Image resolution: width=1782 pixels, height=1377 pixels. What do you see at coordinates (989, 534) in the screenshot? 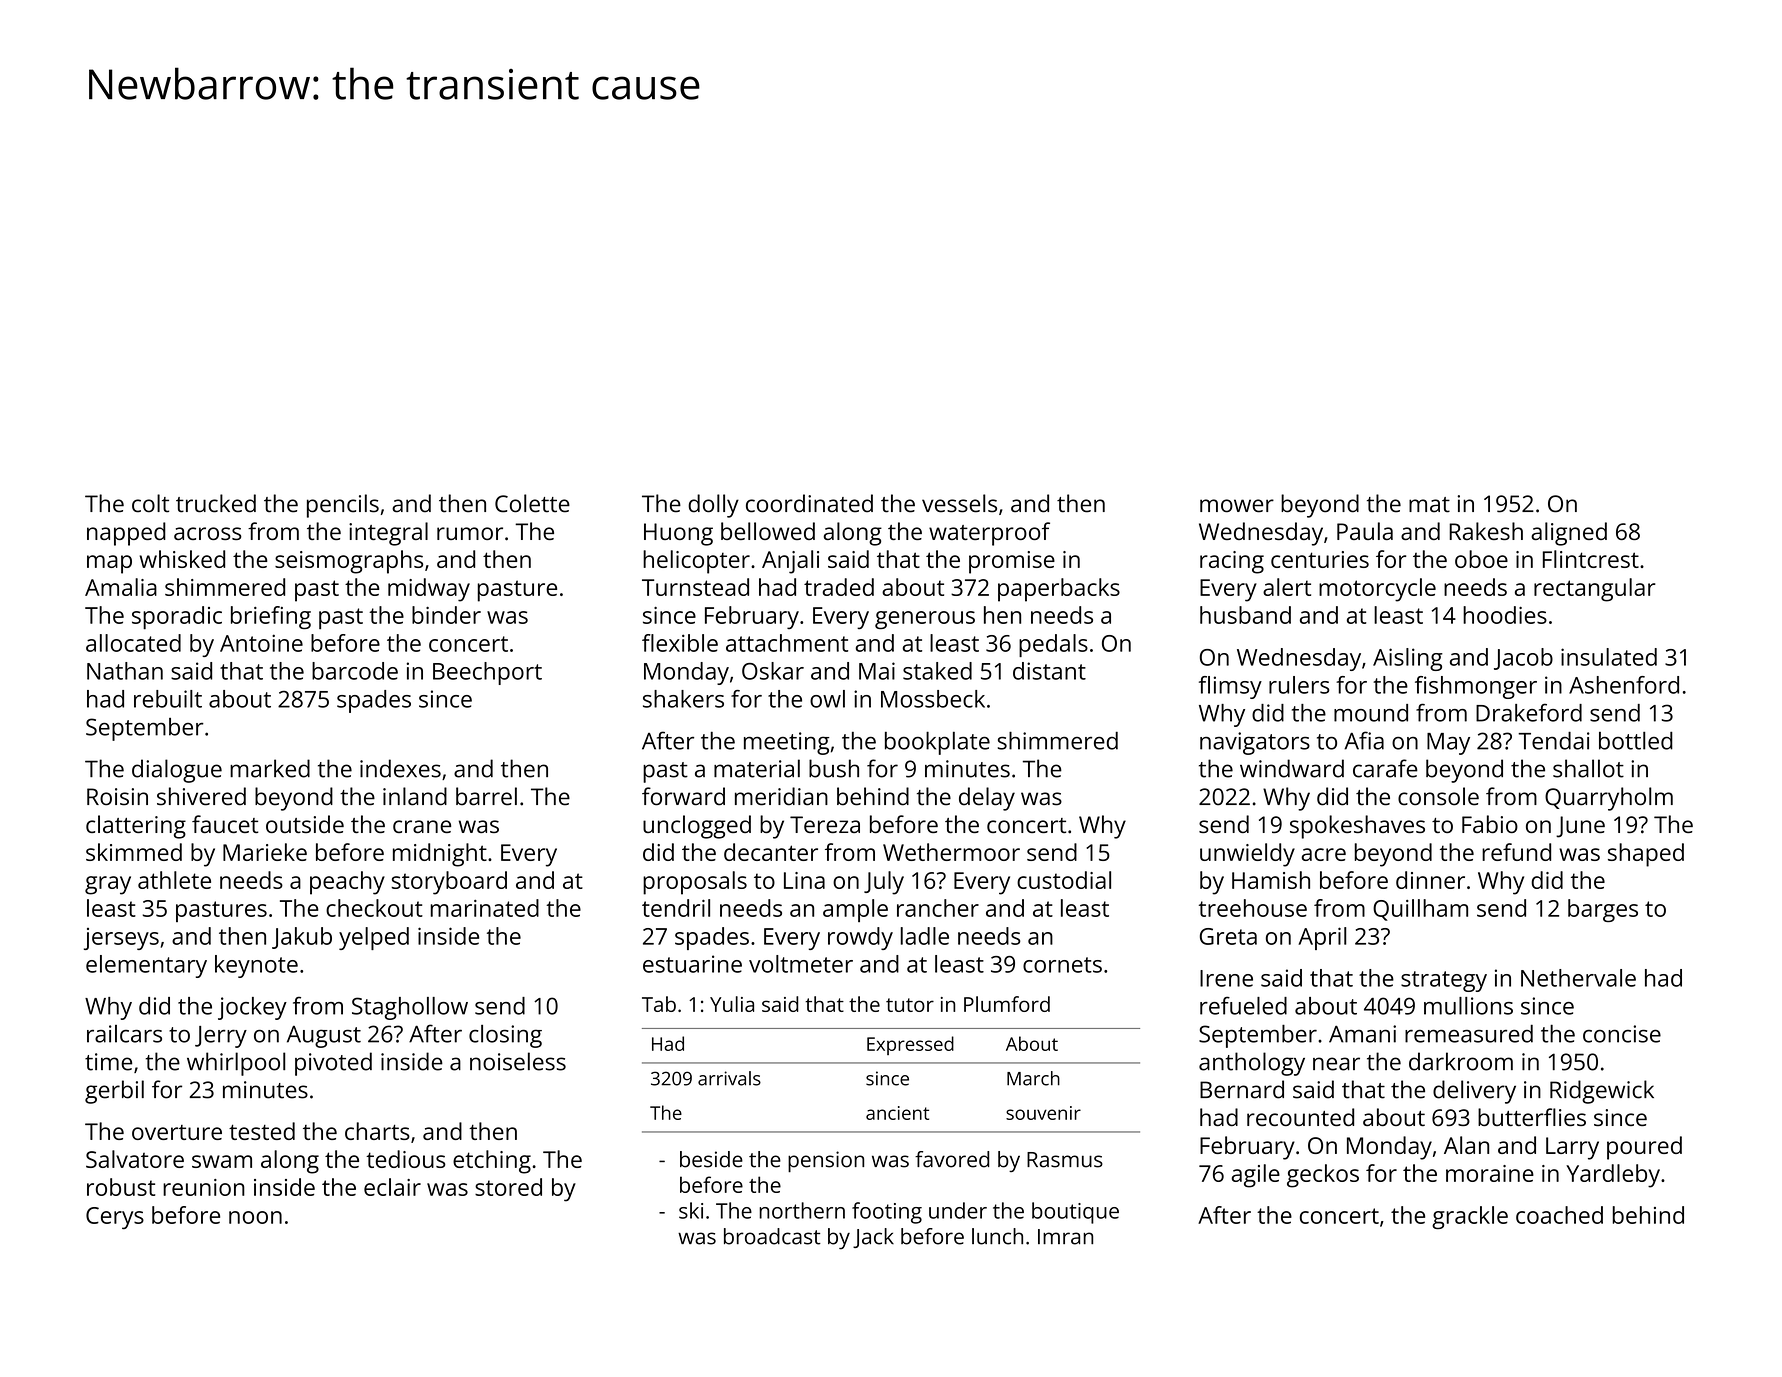
I see `waterproof` at bounding box center [989, 534].
